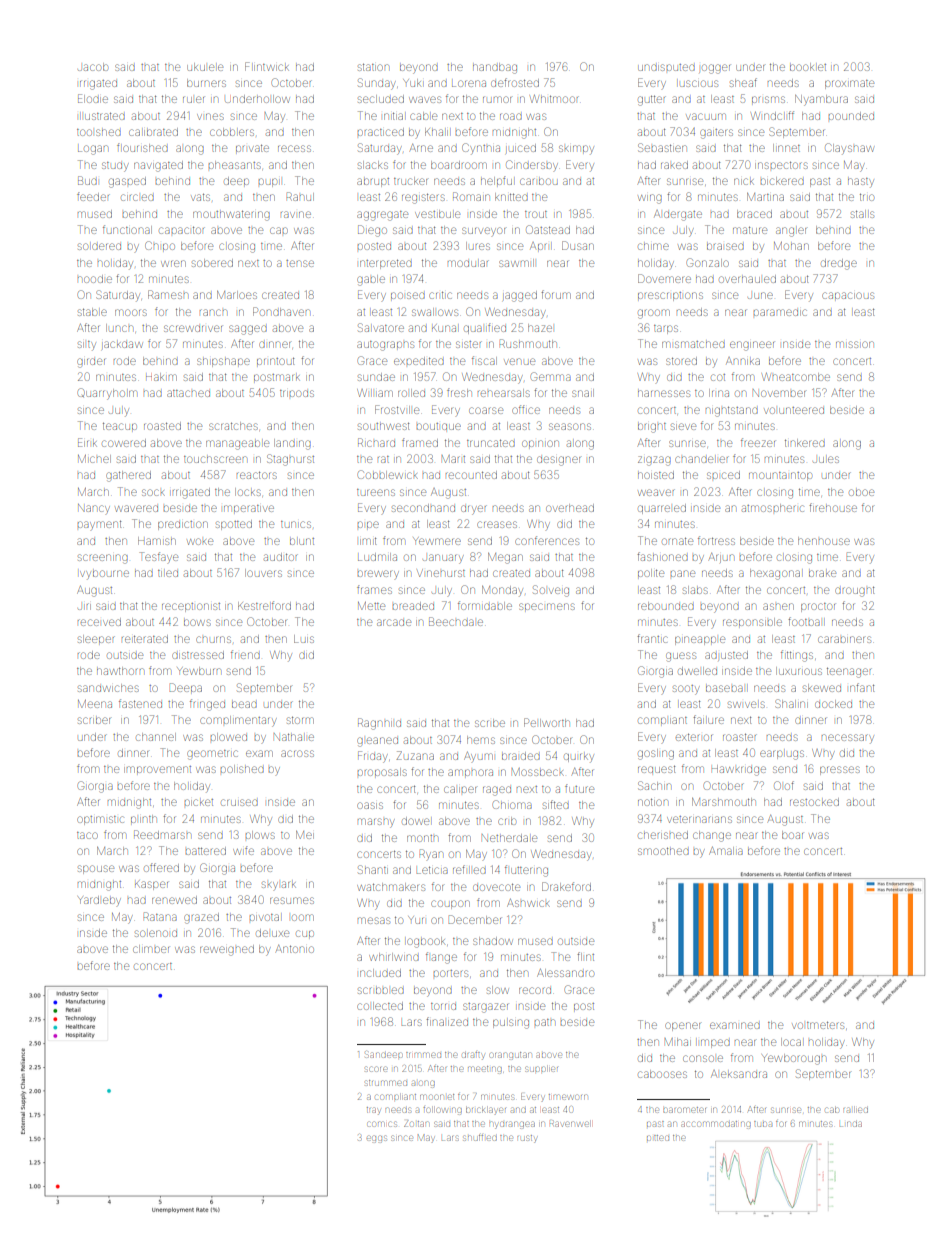  What do you see at coordinates (373, 1111) in the page?
I see `tray` at bounding box center [373, 1111].
